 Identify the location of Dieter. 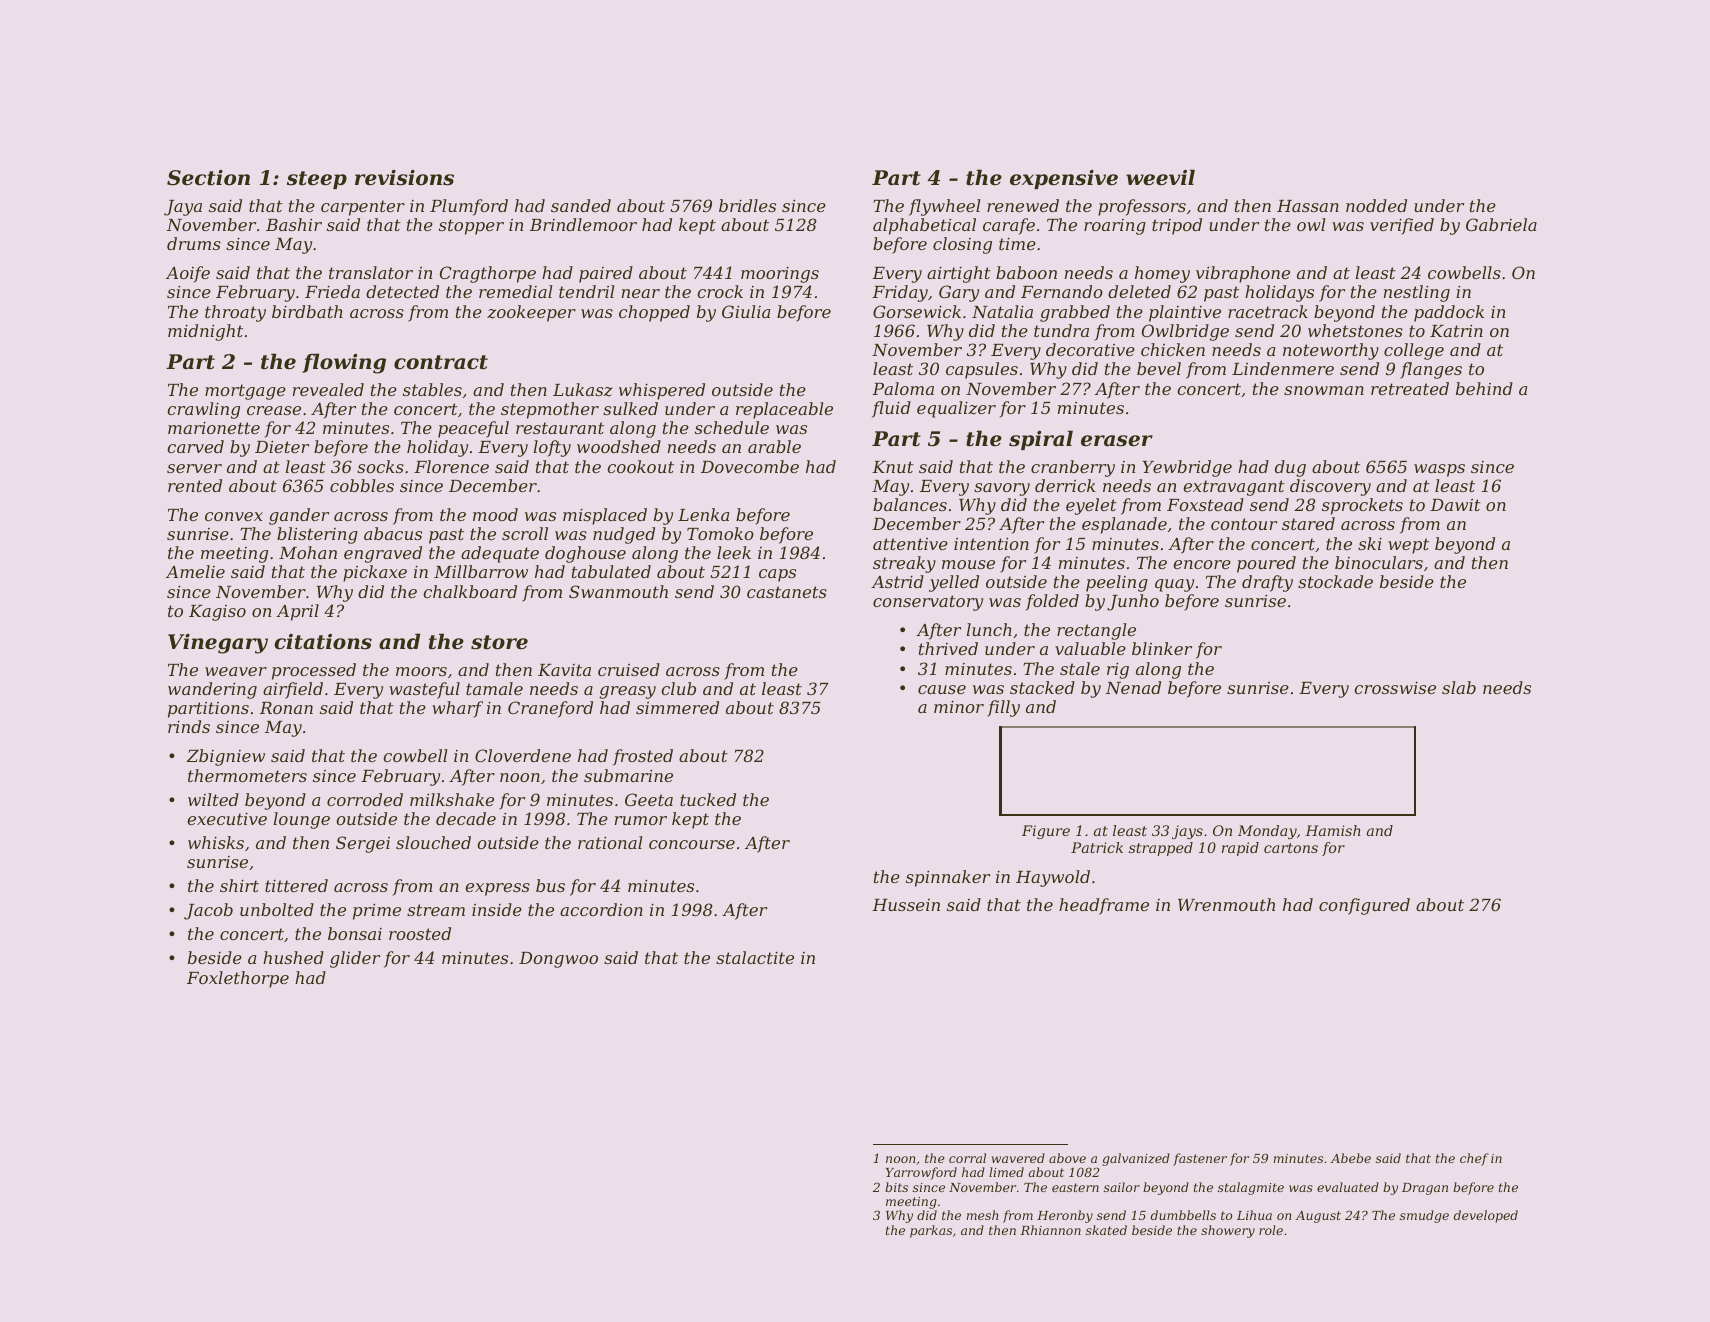
(282, 446).
